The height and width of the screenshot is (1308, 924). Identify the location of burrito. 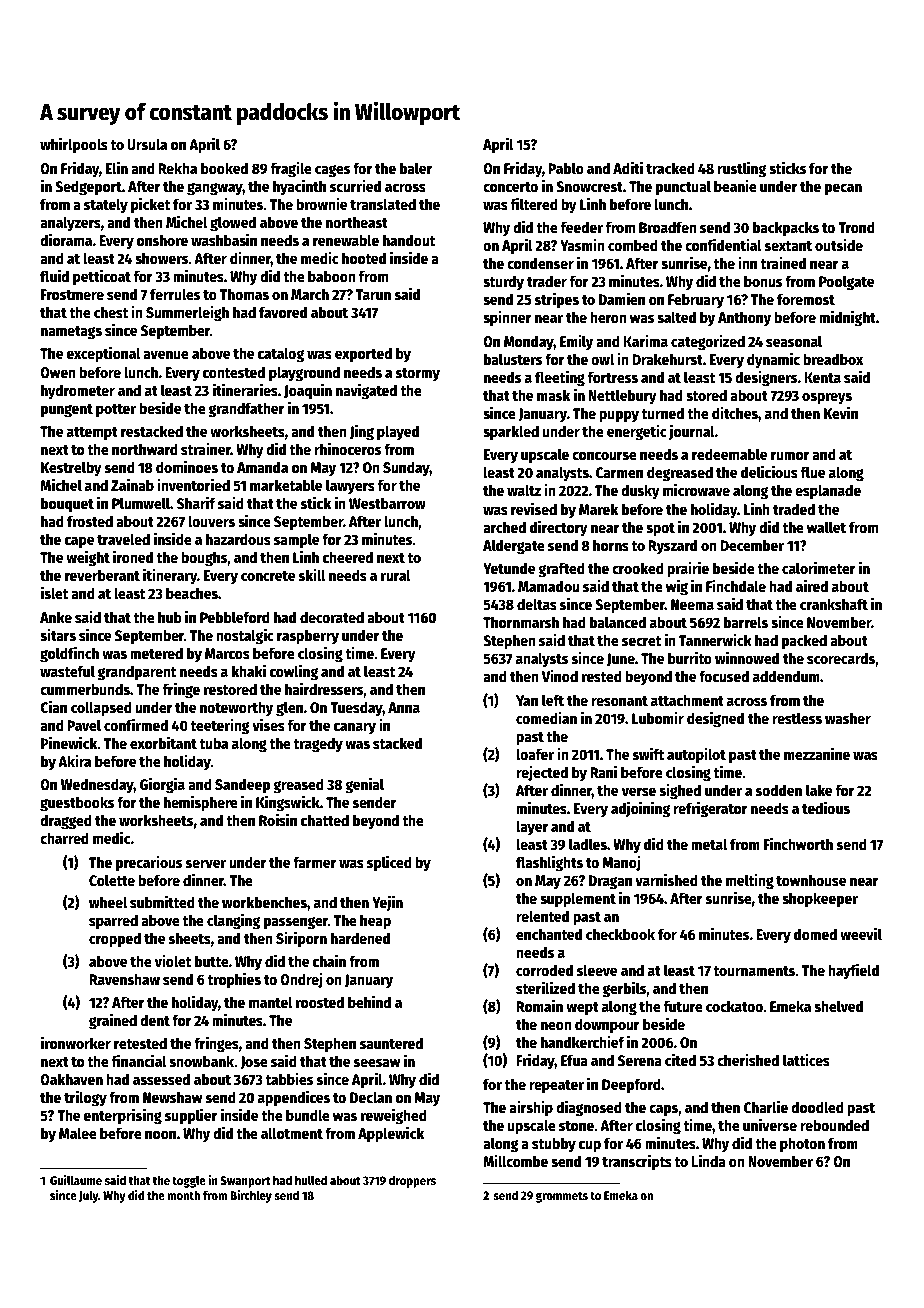
(690, 657).
